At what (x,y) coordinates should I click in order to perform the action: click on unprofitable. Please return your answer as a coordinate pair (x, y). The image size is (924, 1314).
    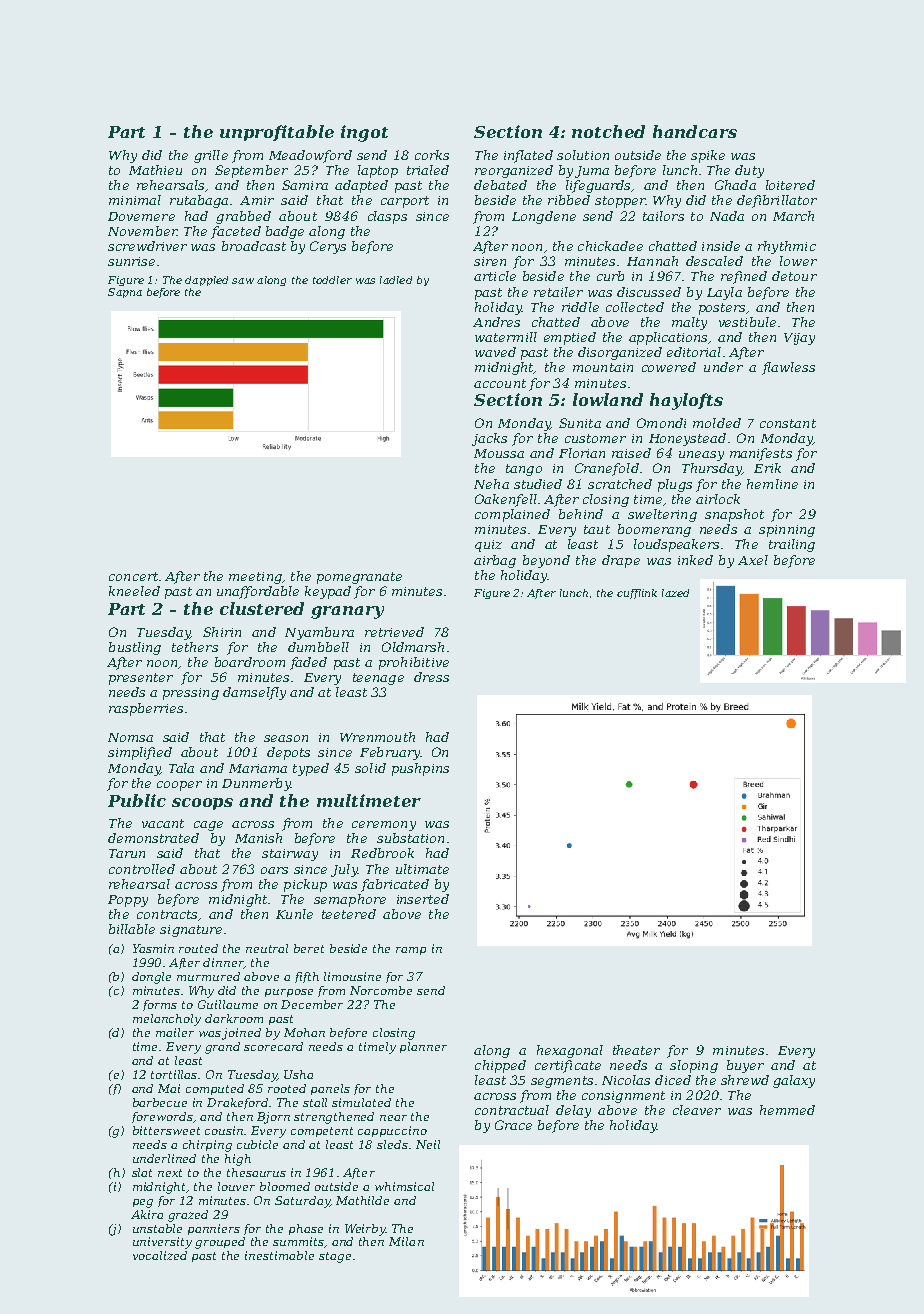
    Looking at the image, I should click on (277, 133).
